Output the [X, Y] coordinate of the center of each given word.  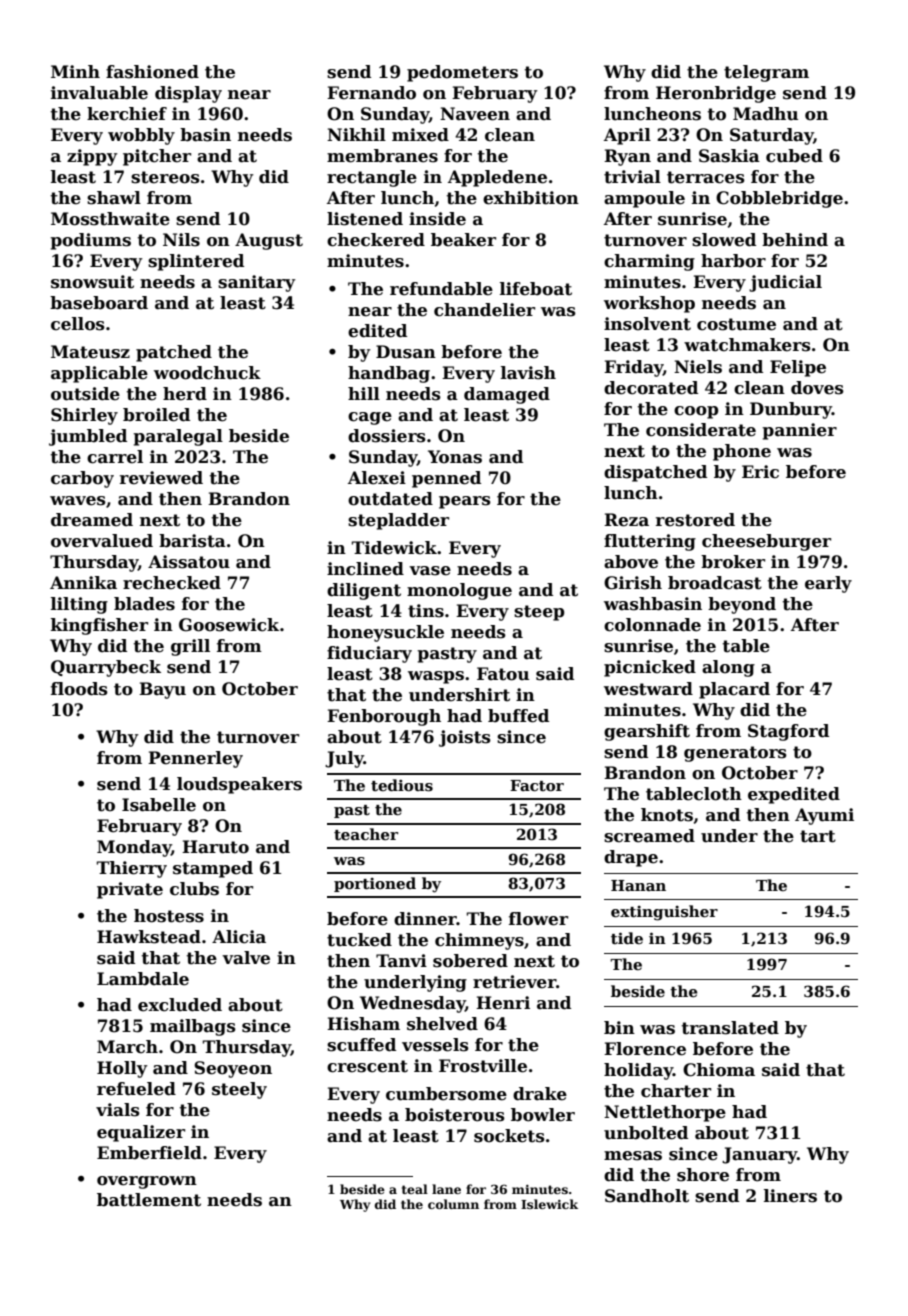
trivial [632, 177]
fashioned [152, 72]
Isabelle [159, 805]
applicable [99, 374]
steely [239, 1090]
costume [736, 324]
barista [192, 541]
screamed [649, 836]
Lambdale [143, 979]
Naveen [475, 114]
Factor [537, 785]
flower [538, 919]
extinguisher [664, 913]
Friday [633, 368]
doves [817, 388]
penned [446, 479]
